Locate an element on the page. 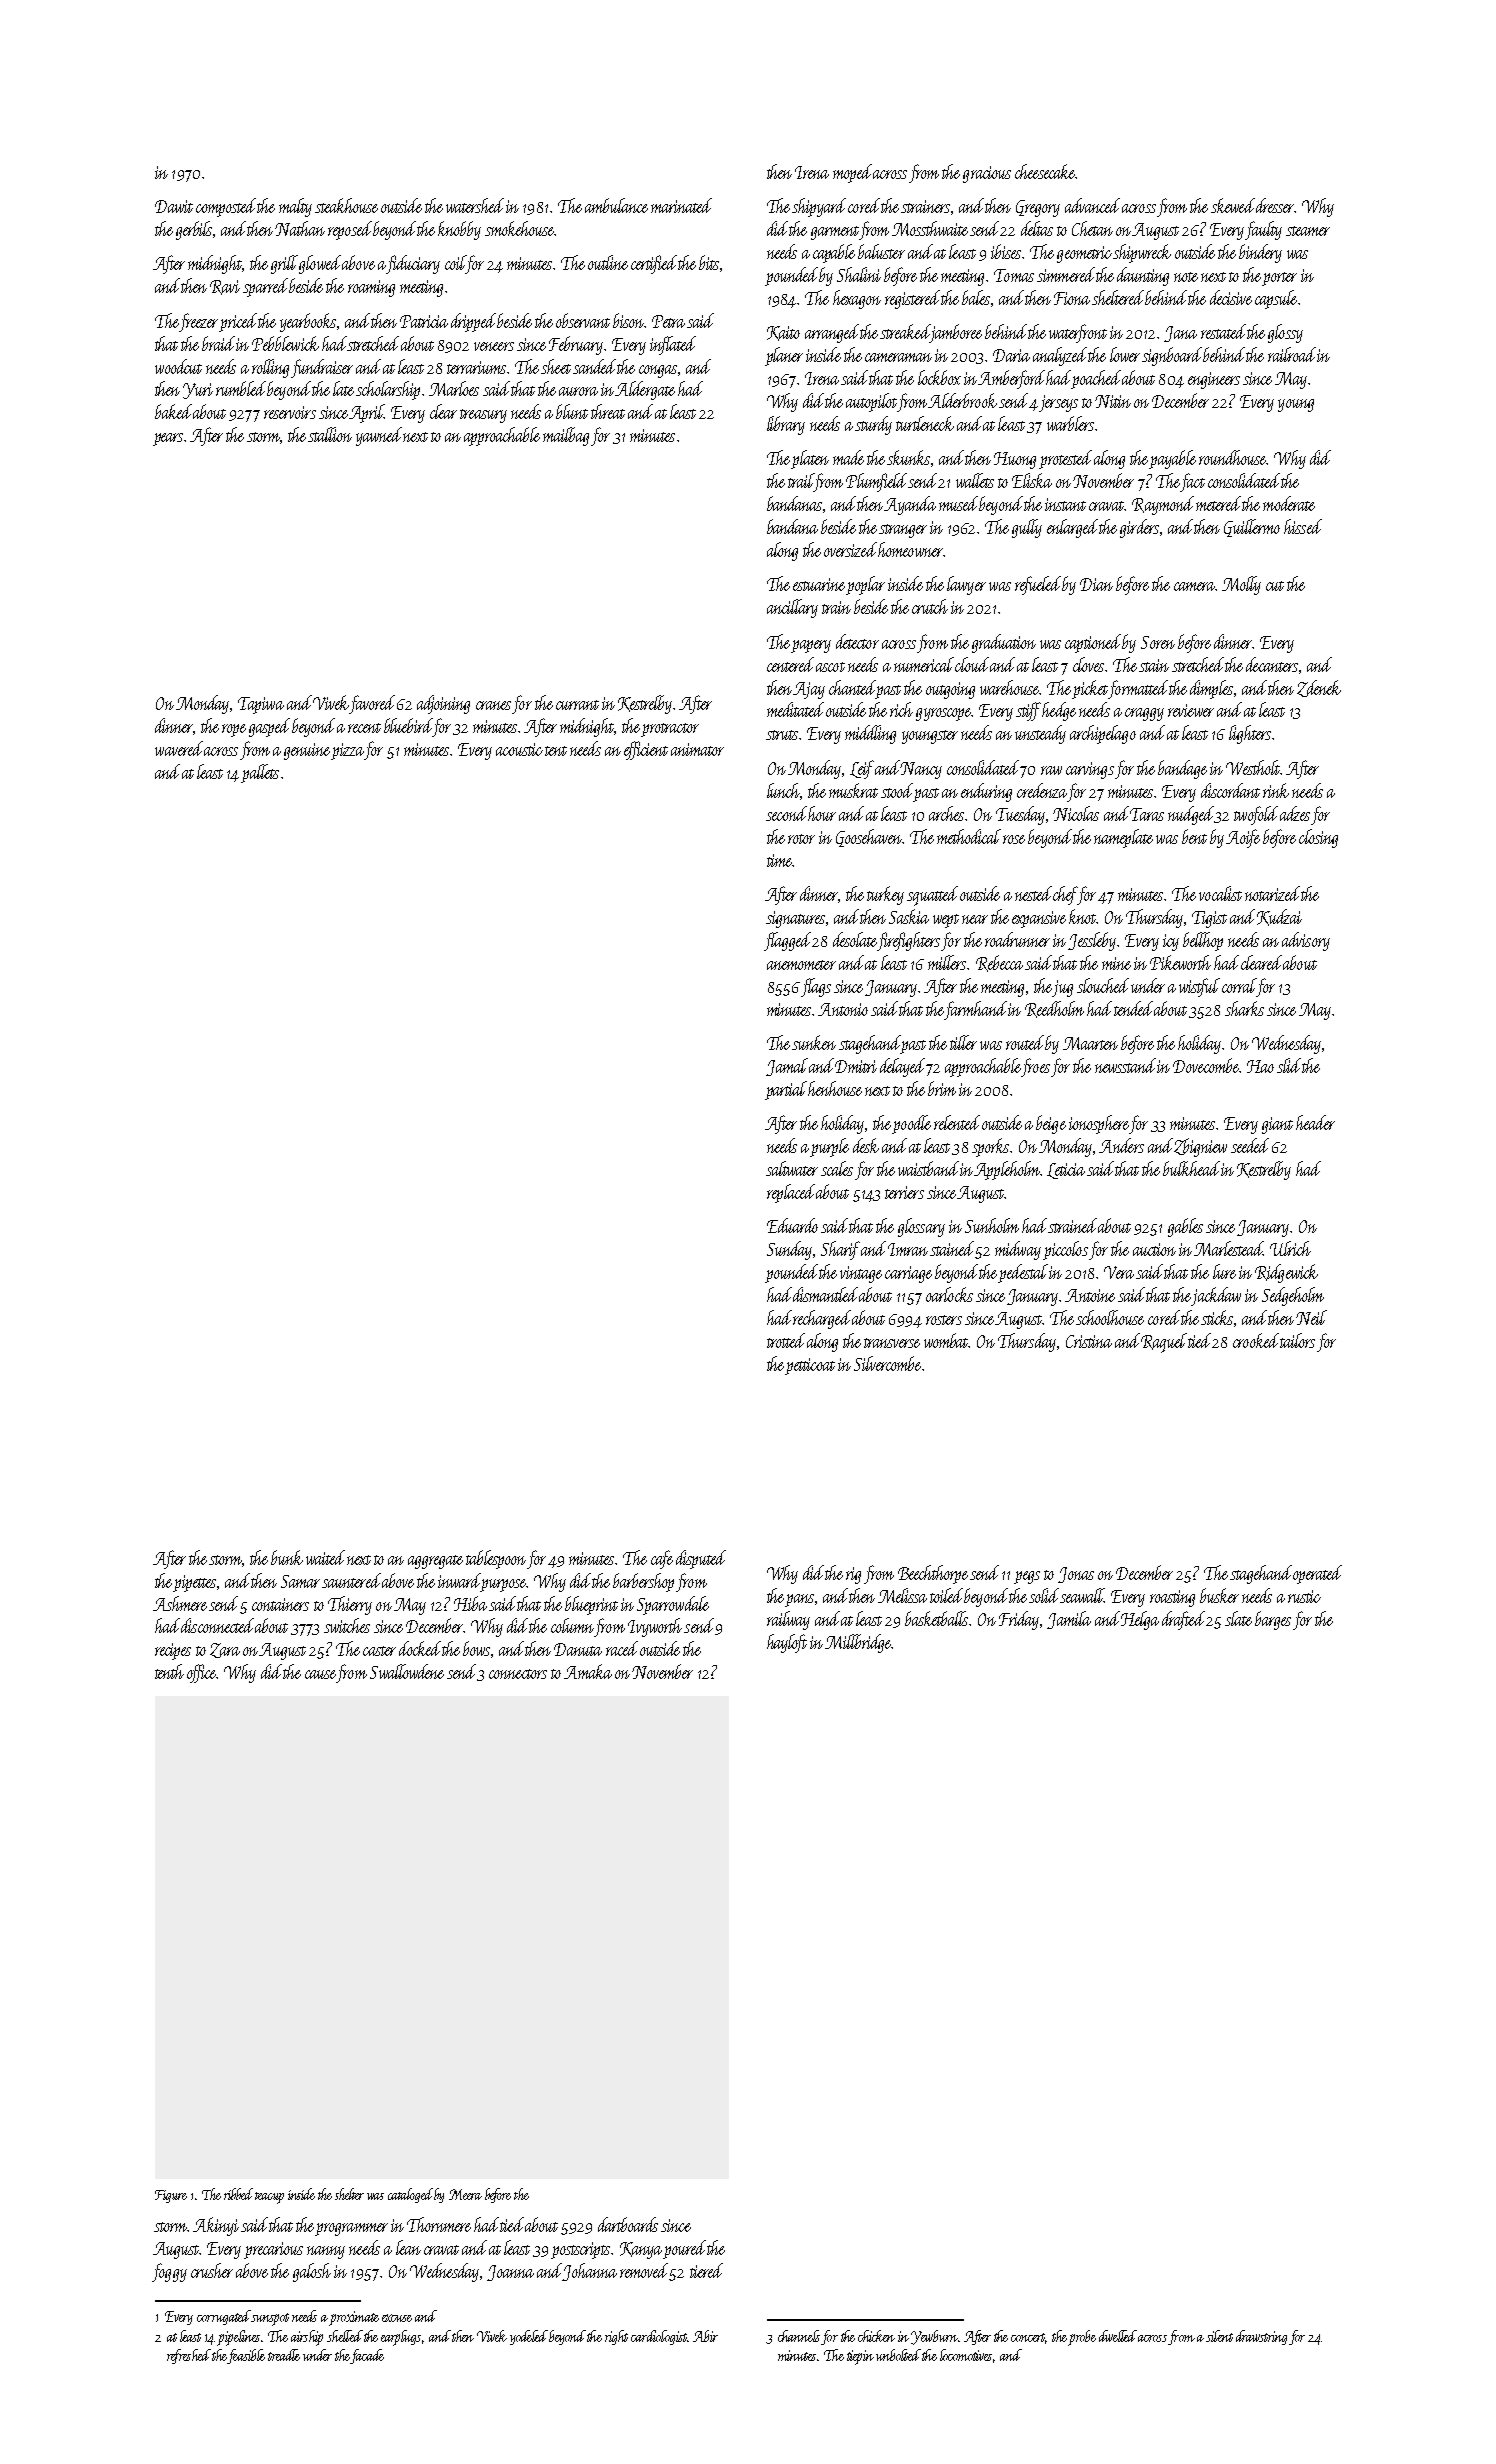 Image resolution: width=1496 pixels, height=2464 pixels. bunk is located at coordinates (287, 1557).
